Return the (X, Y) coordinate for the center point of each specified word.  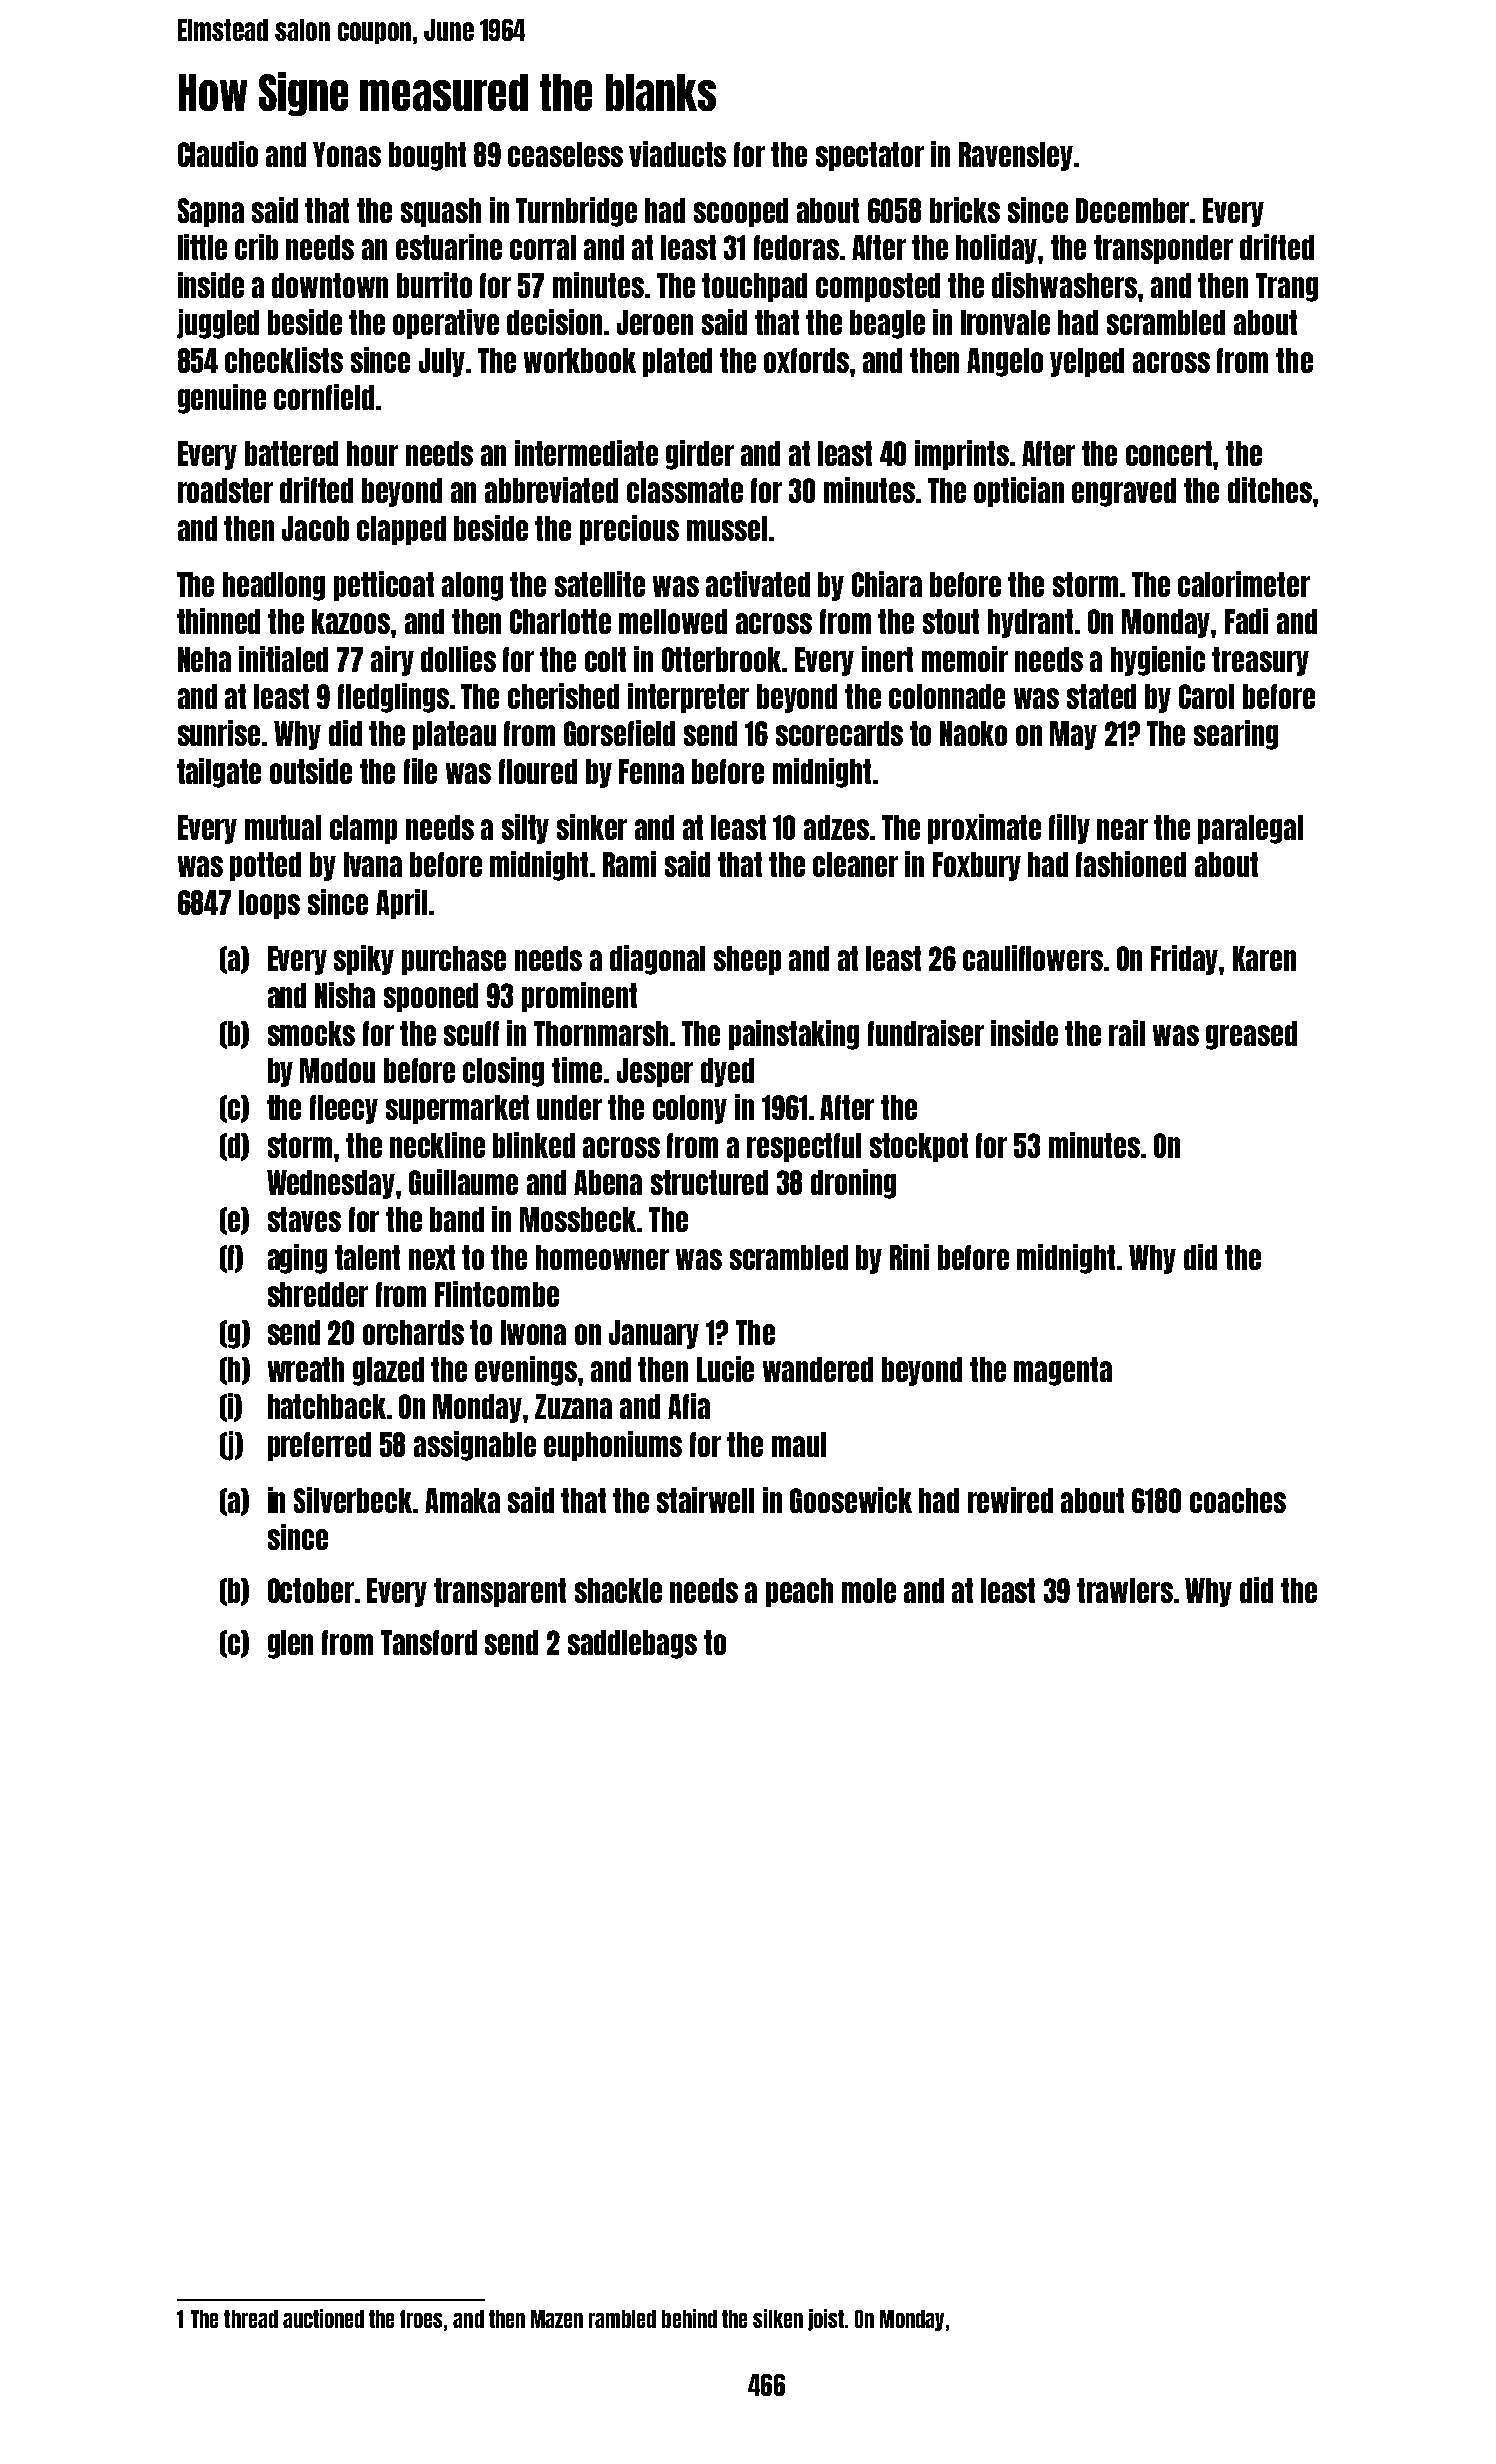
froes (421, 2319)
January (654, 1334)
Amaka (462, 1500)
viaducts (677, 154)
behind (689, 2318)
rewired (1010, 1500)
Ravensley (1016, 156)
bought (427, 156)
